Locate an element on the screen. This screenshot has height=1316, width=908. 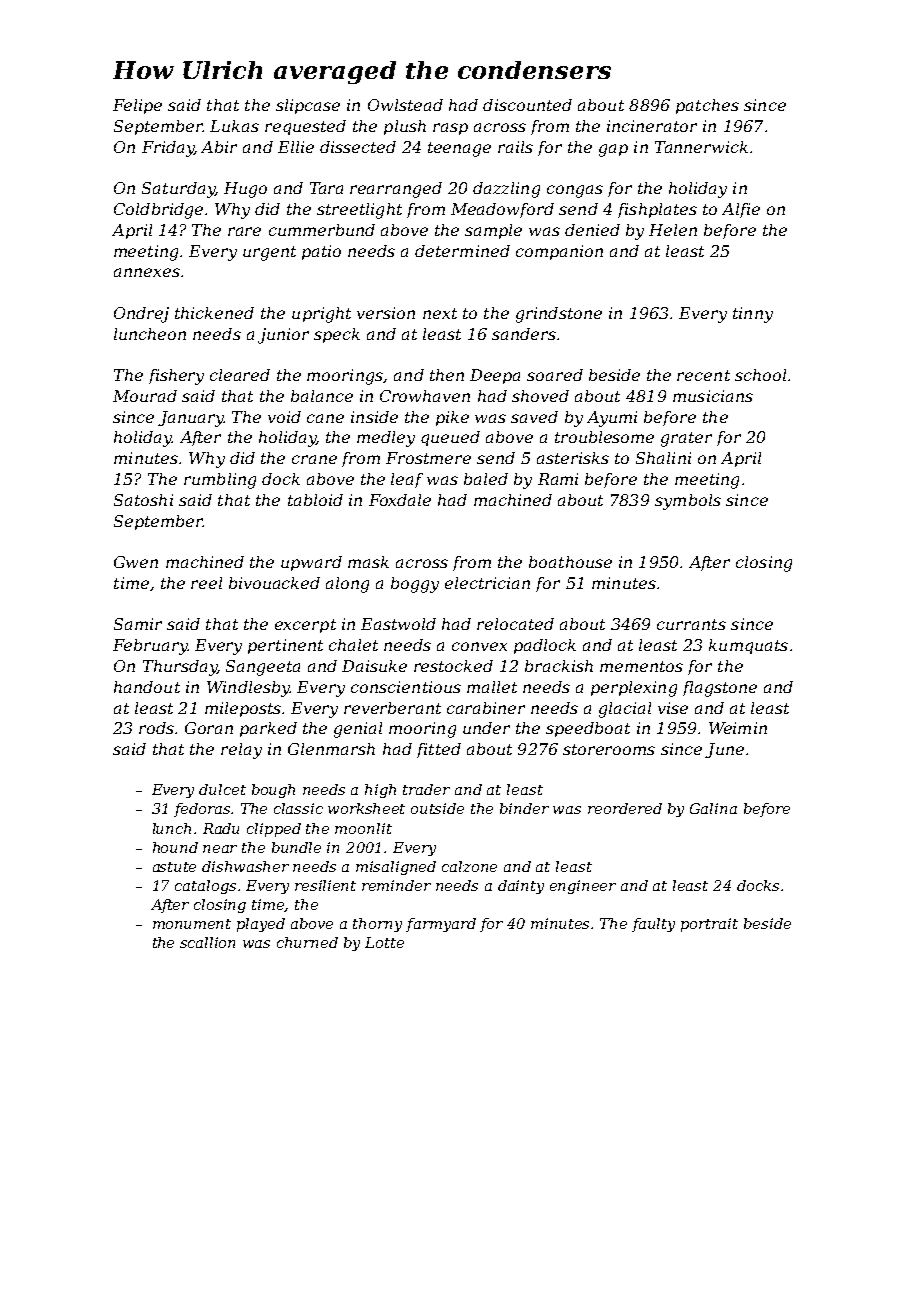
Owlstead is located at coordinates (405, 105).
